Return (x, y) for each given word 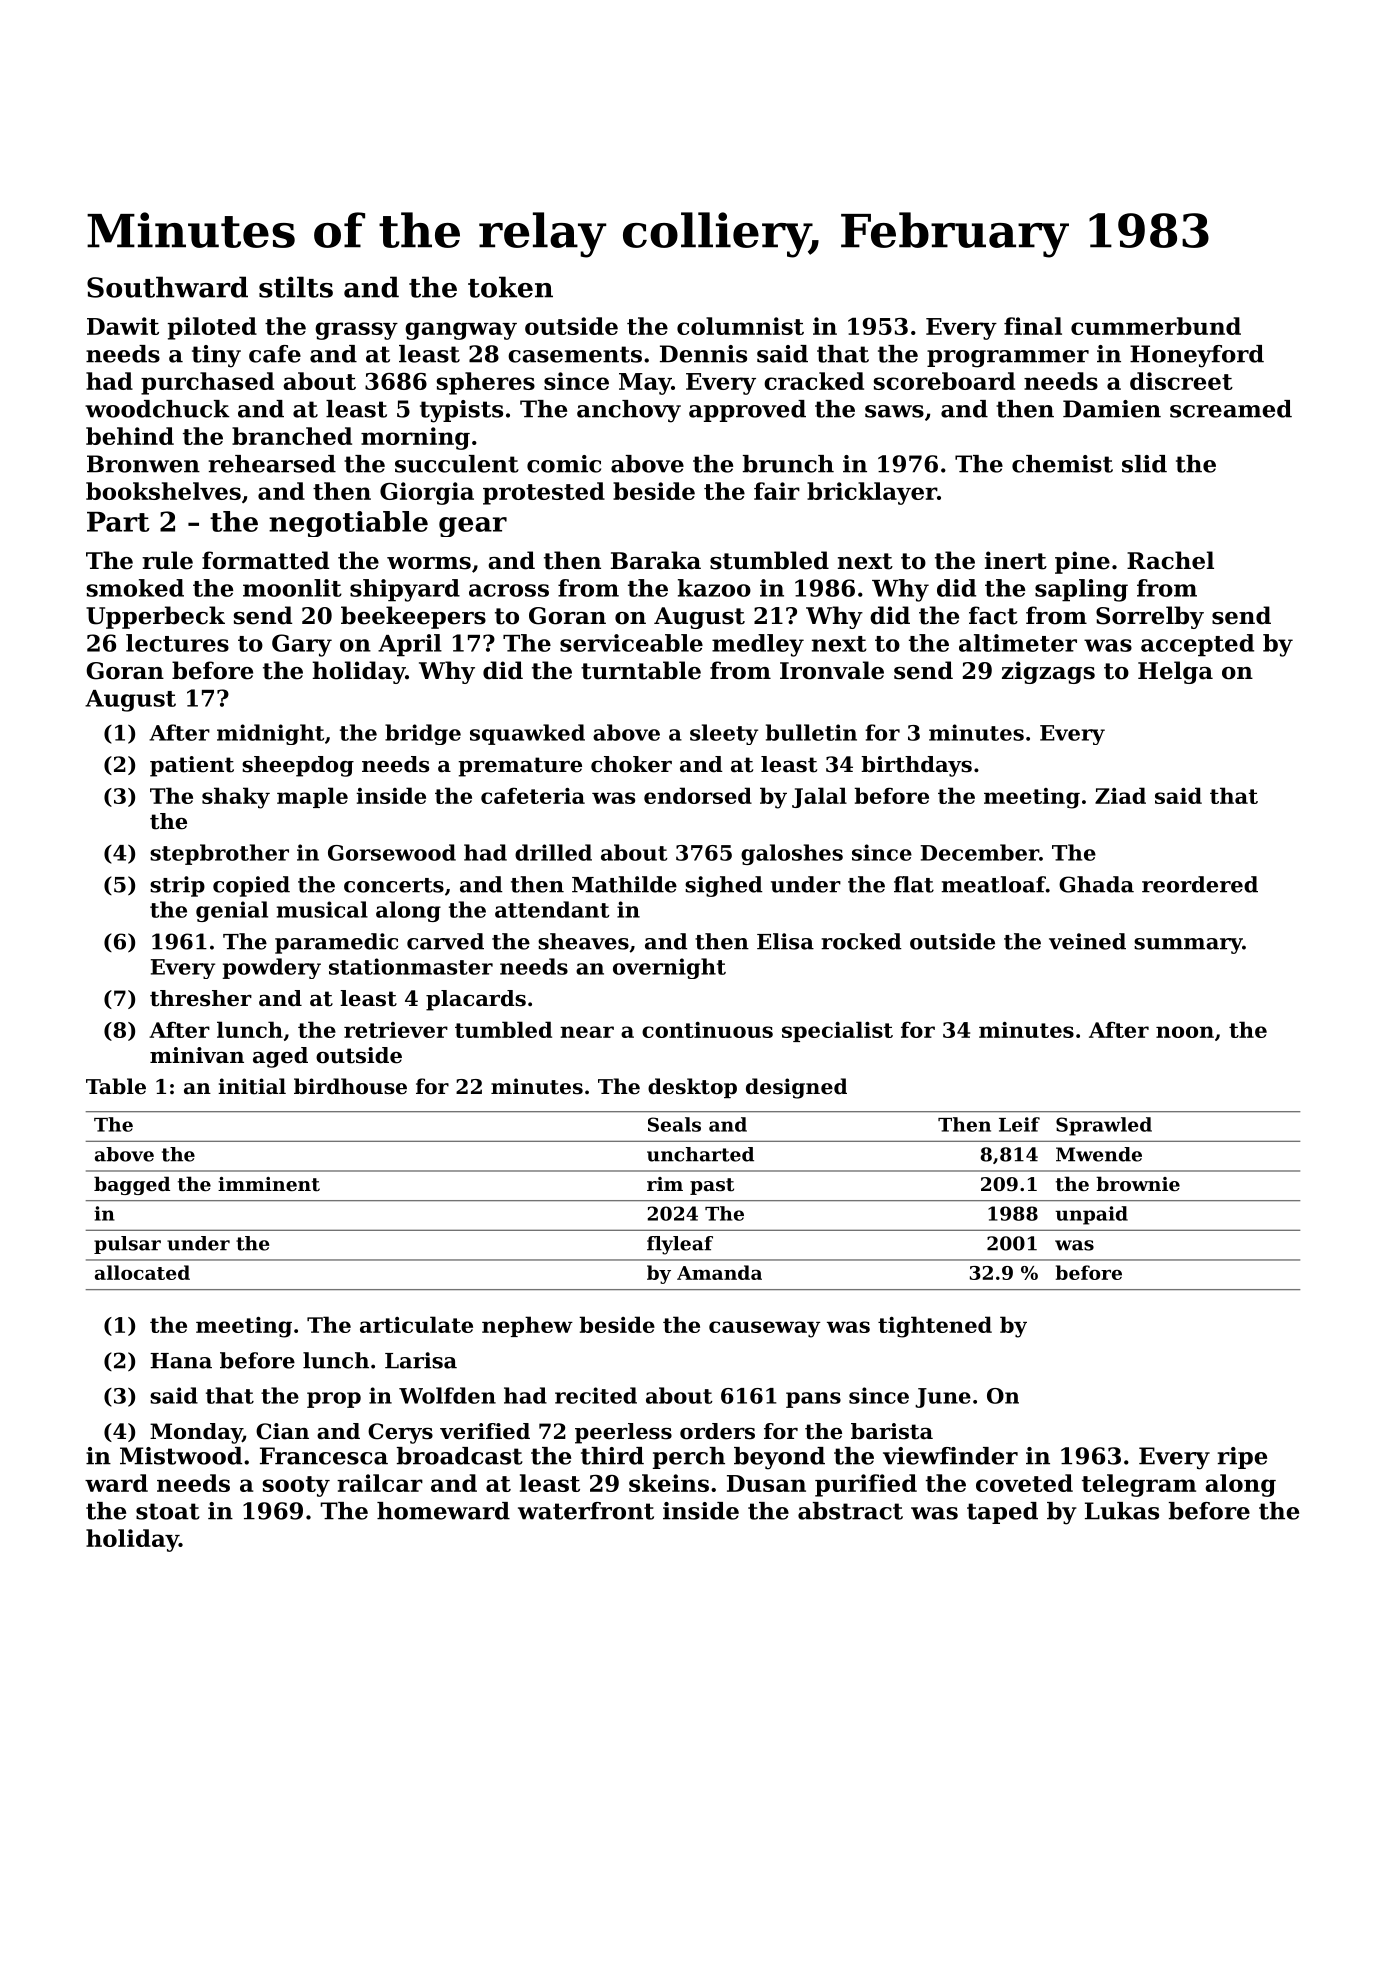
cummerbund (1156, 326)
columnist (740, 326)
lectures (177, 643)
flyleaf (680, 1245)
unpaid (1091, 1215)
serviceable (631, 643)
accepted (1197, 645)
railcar (380, 1483)
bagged (132, 1185)
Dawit (123, 326)
